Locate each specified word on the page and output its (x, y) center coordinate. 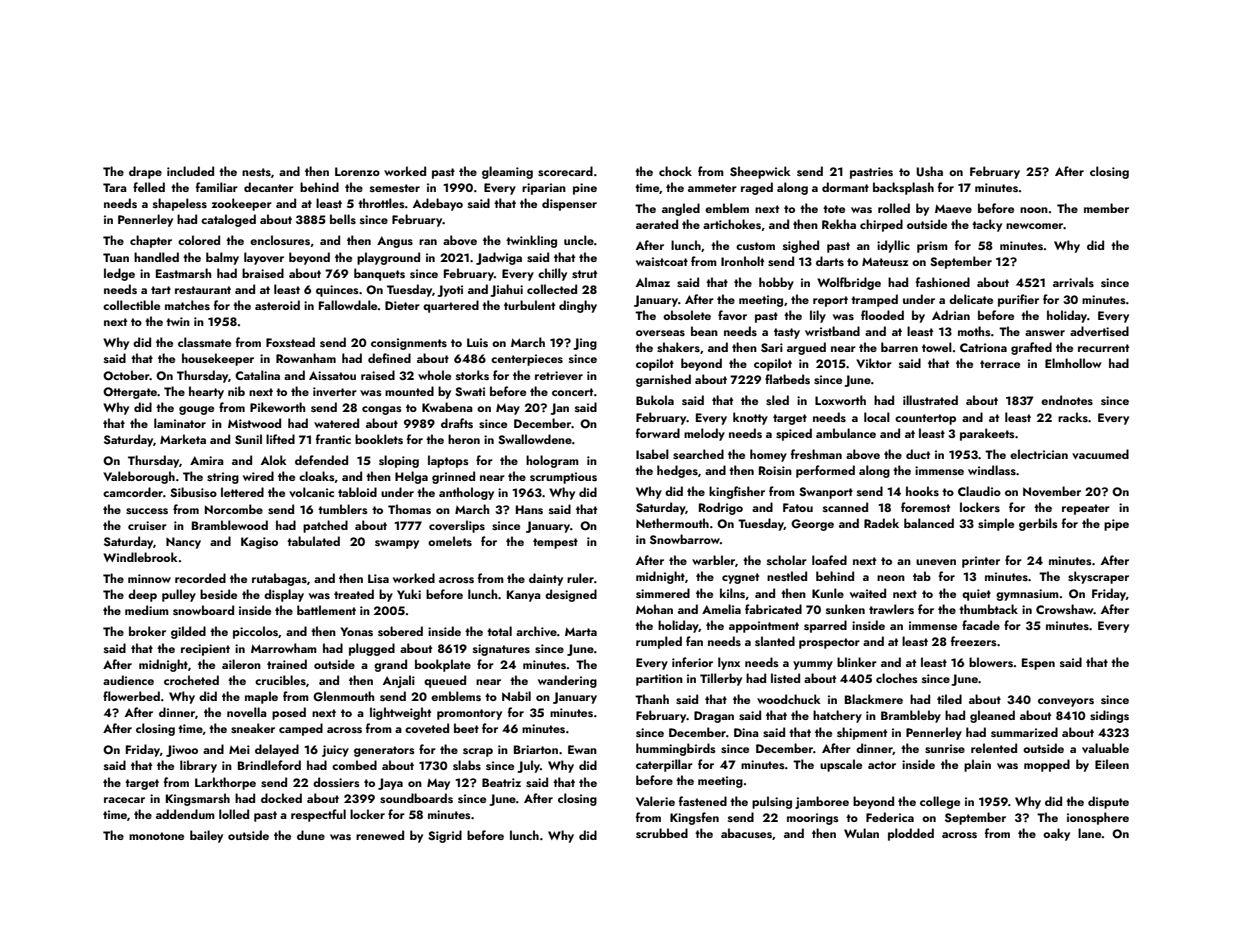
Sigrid (445, 836)
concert (572, 392)
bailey (206, 836)
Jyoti (450, 291)
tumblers (343, 509)
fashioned (943, 282)
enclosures (280, 240)
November (1052, 491)
